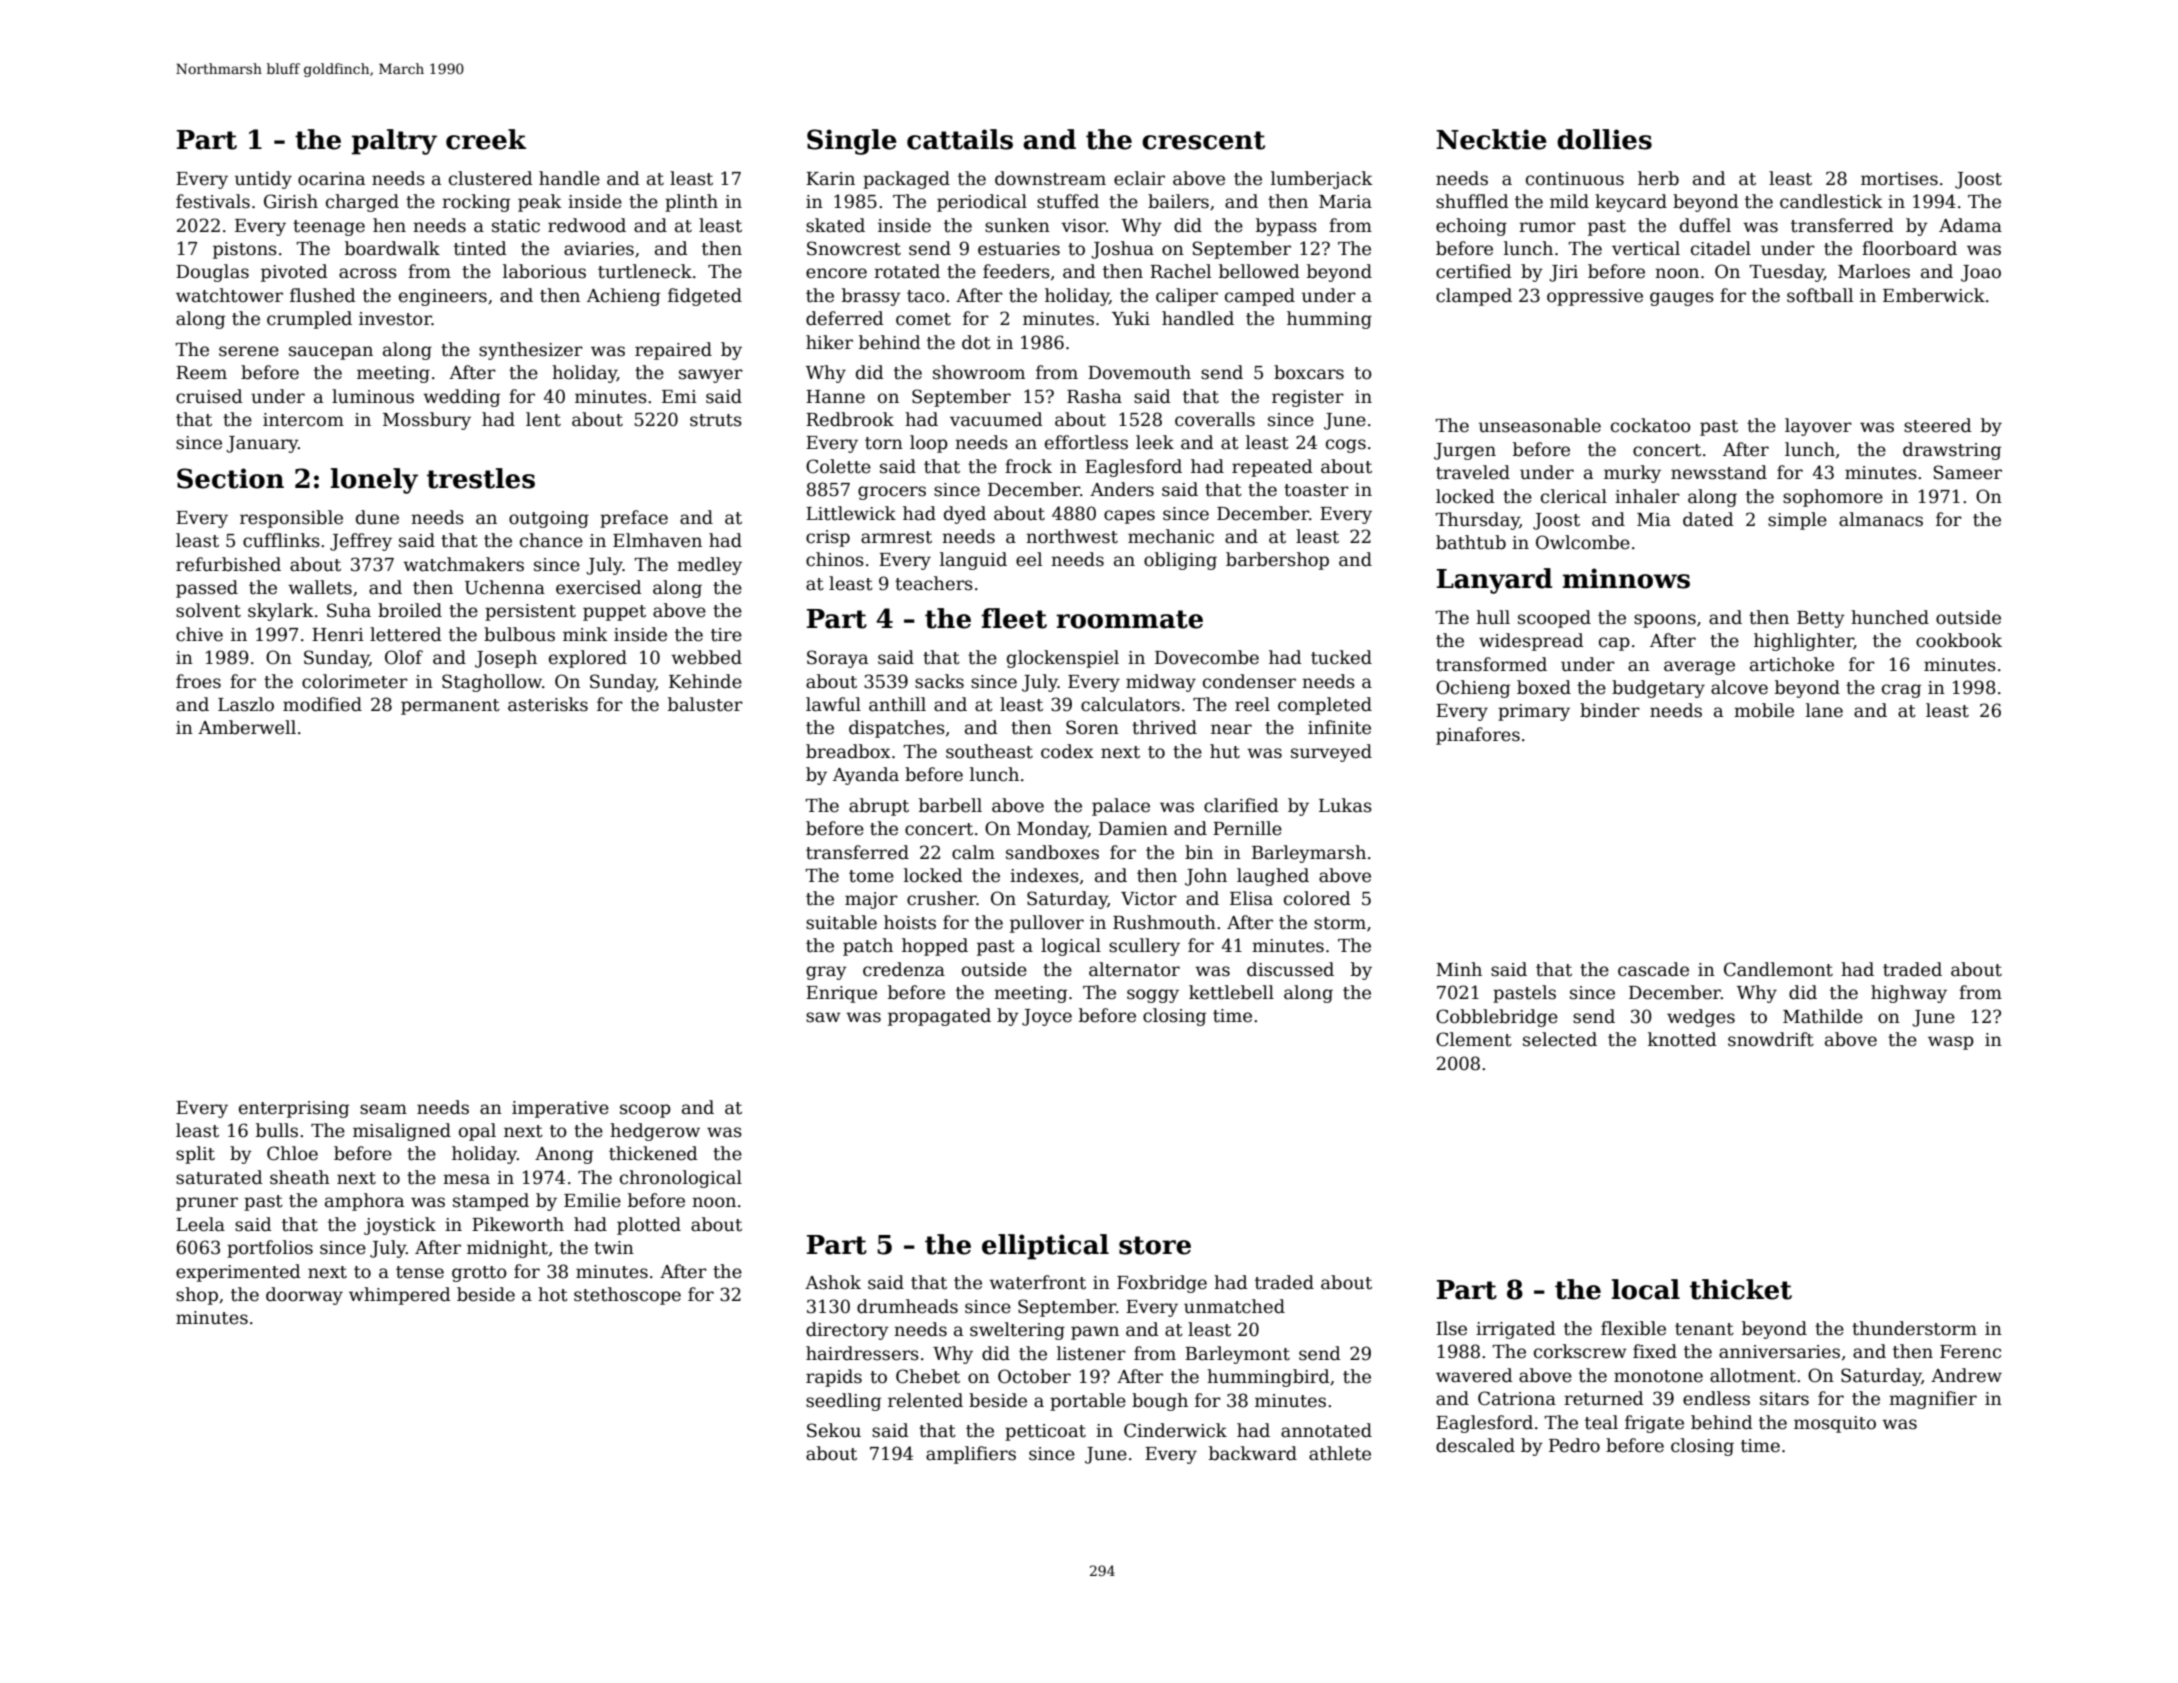 The image size is (2178, 1683). Describe the element at coordinates (394, 142) in the screenshot. I see `paltry` at that location.
